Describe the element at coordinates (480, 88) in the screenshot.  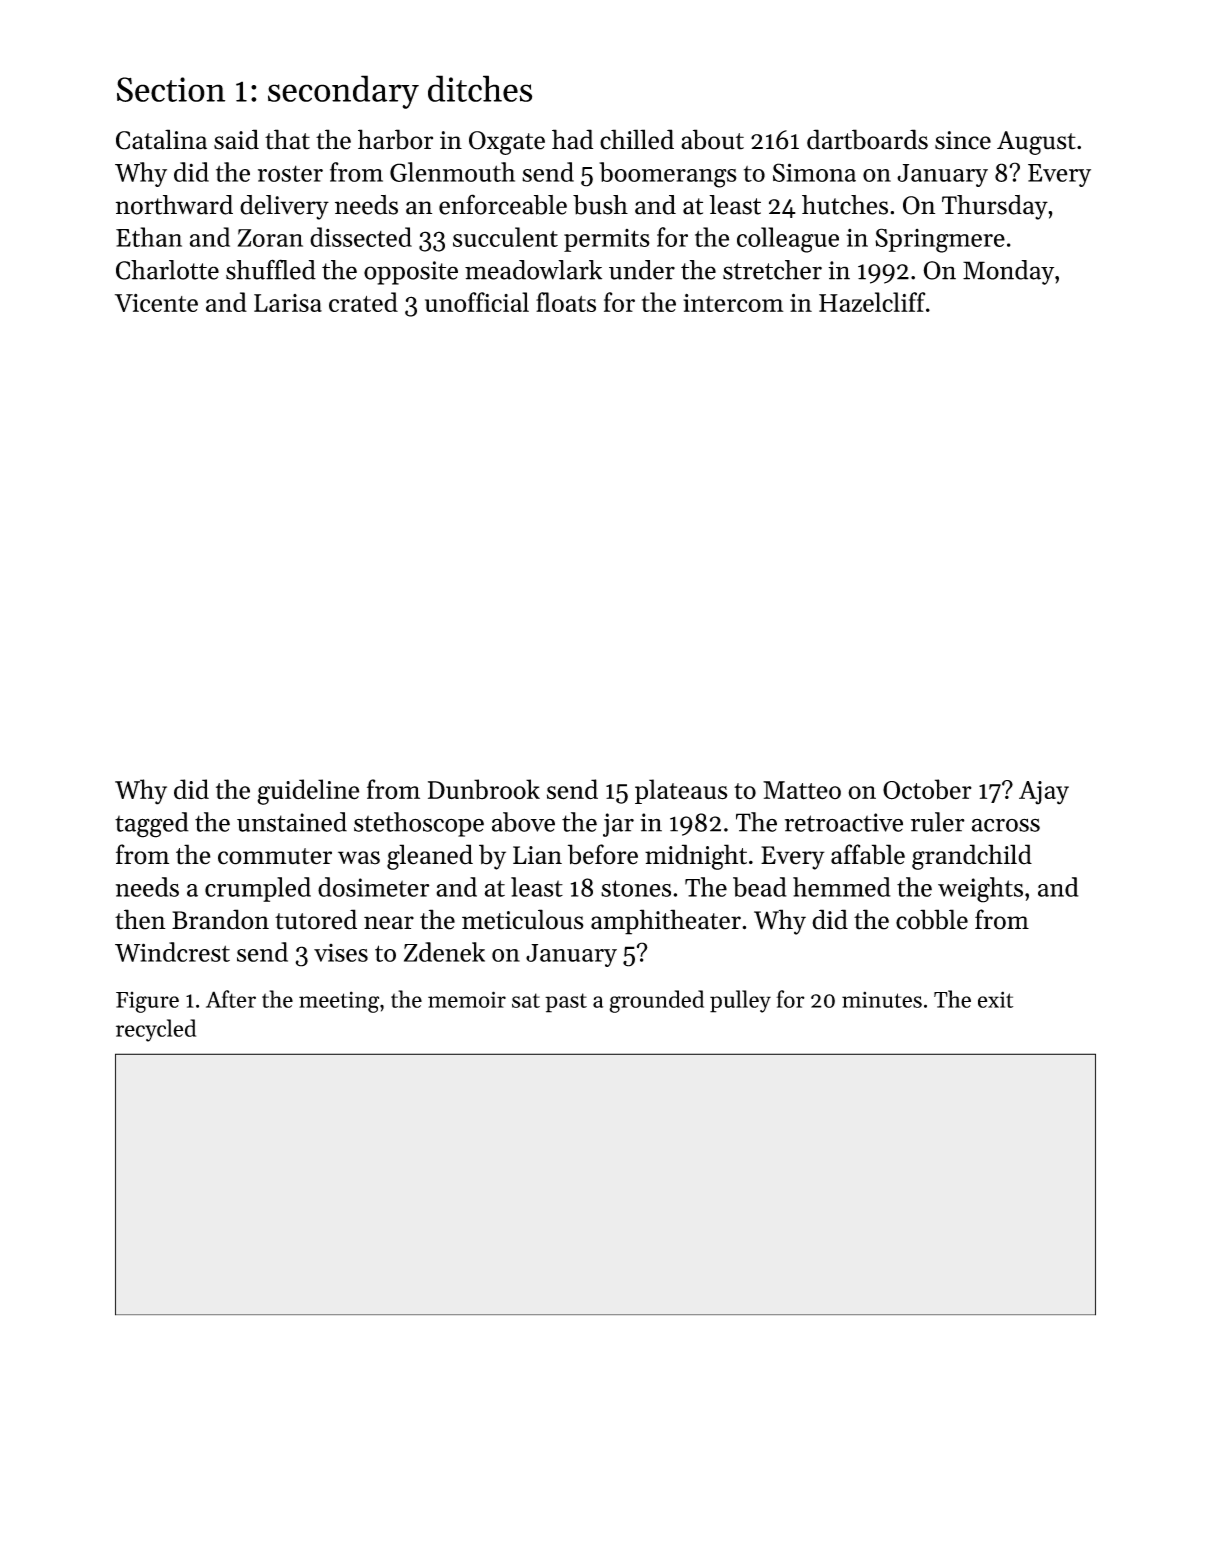
I see `ditches` at that location.
